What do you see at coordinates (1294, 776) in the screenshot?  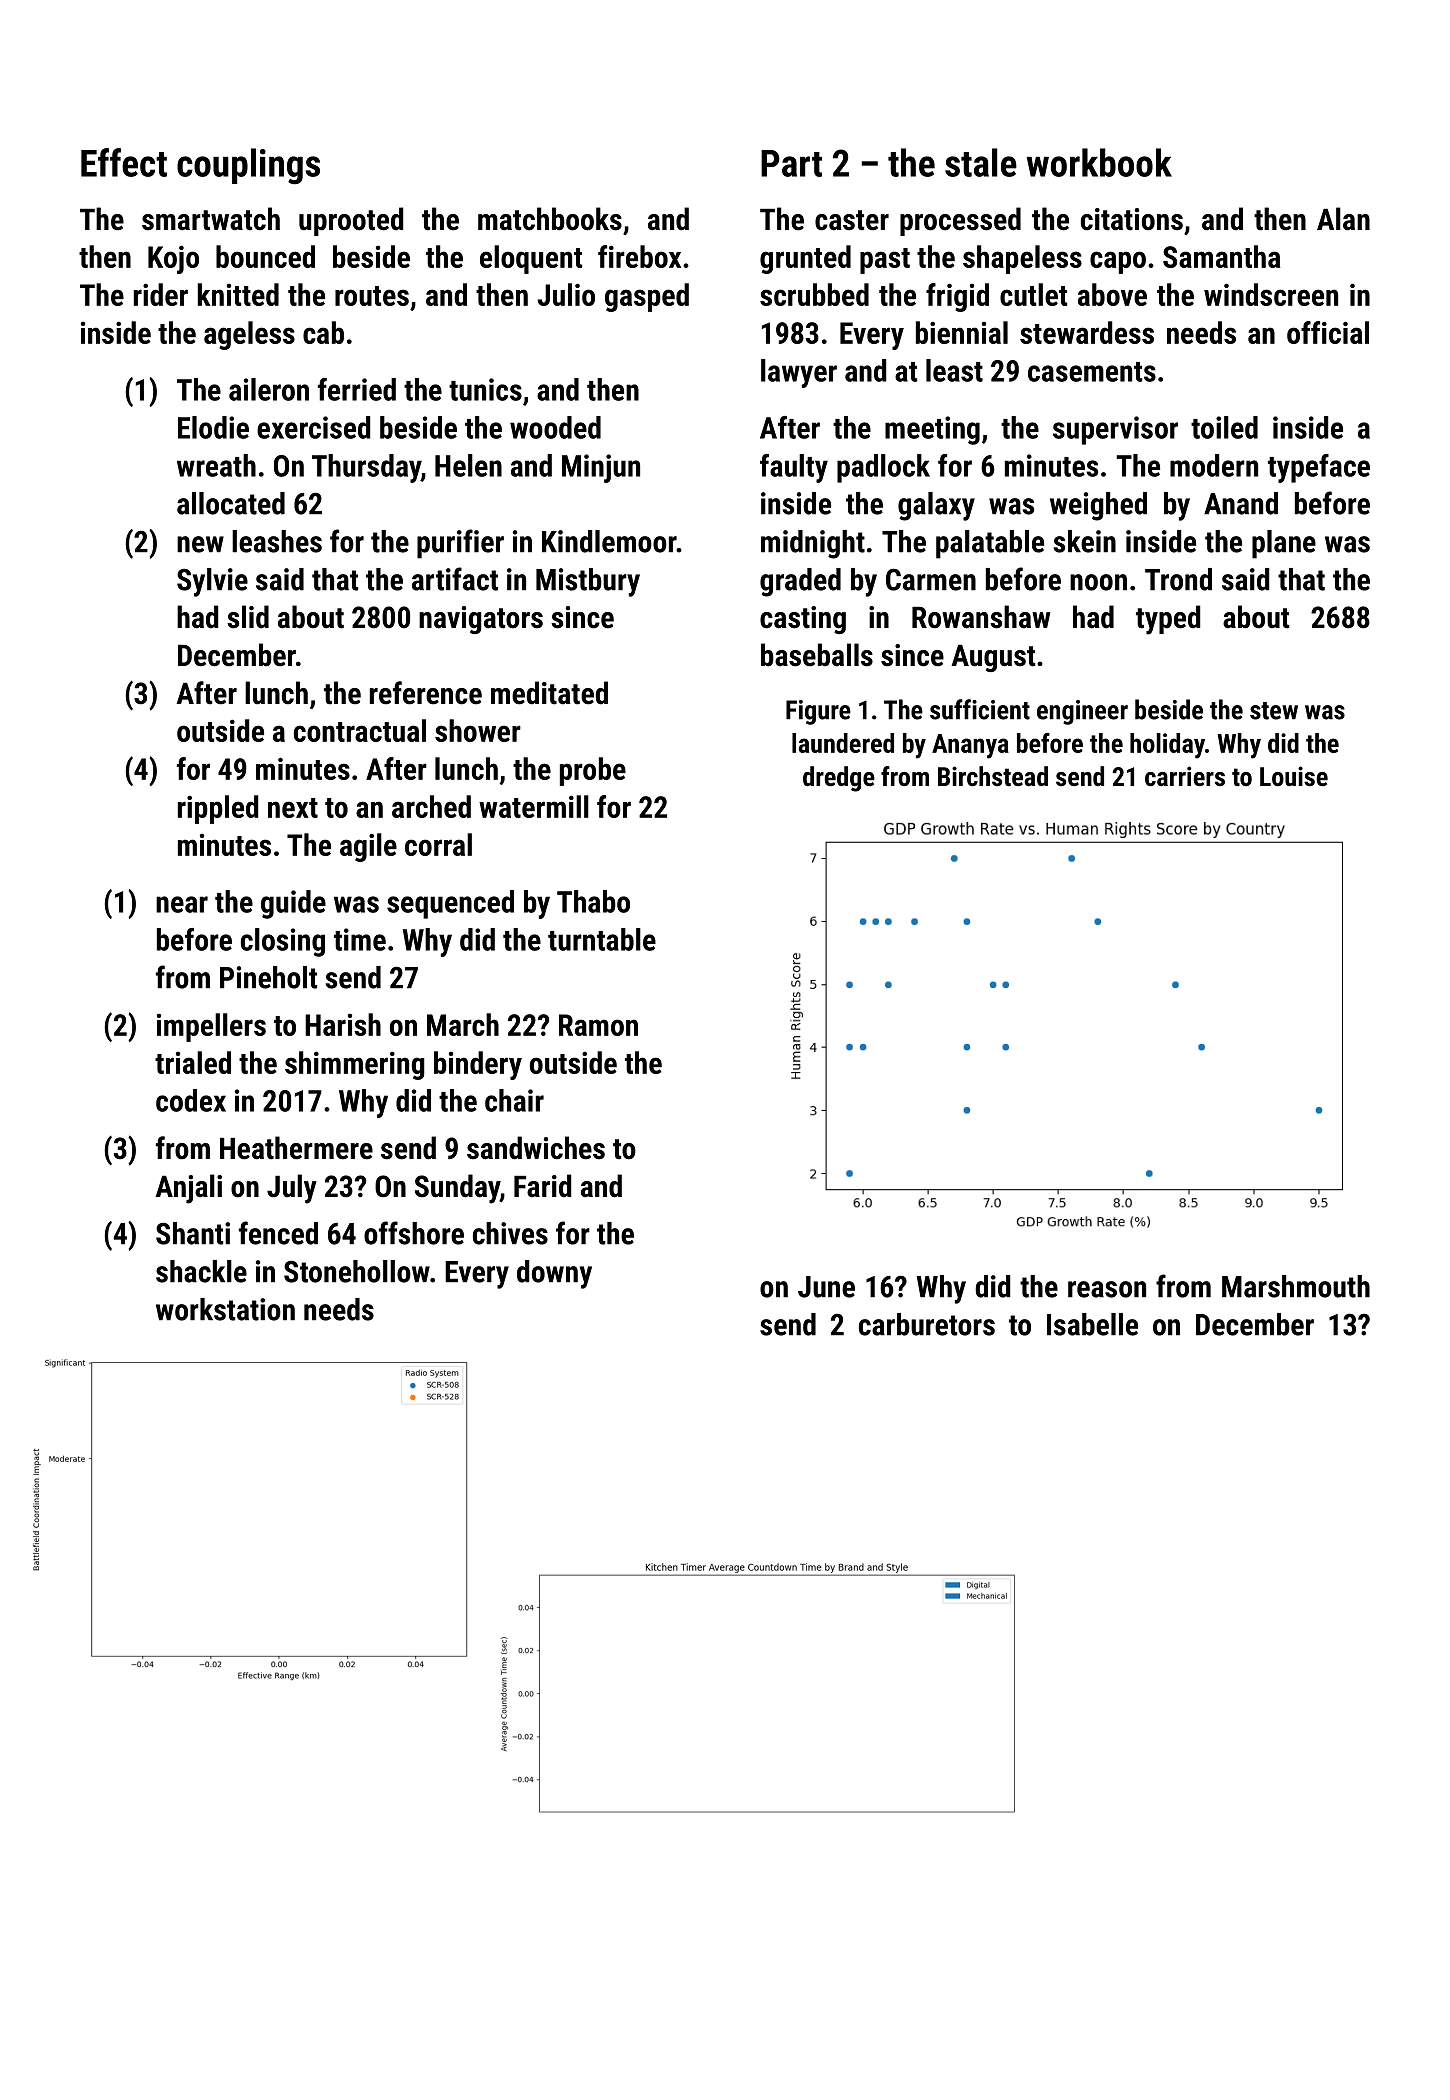 I see `Louise` at bounding box center [1294, 776].
